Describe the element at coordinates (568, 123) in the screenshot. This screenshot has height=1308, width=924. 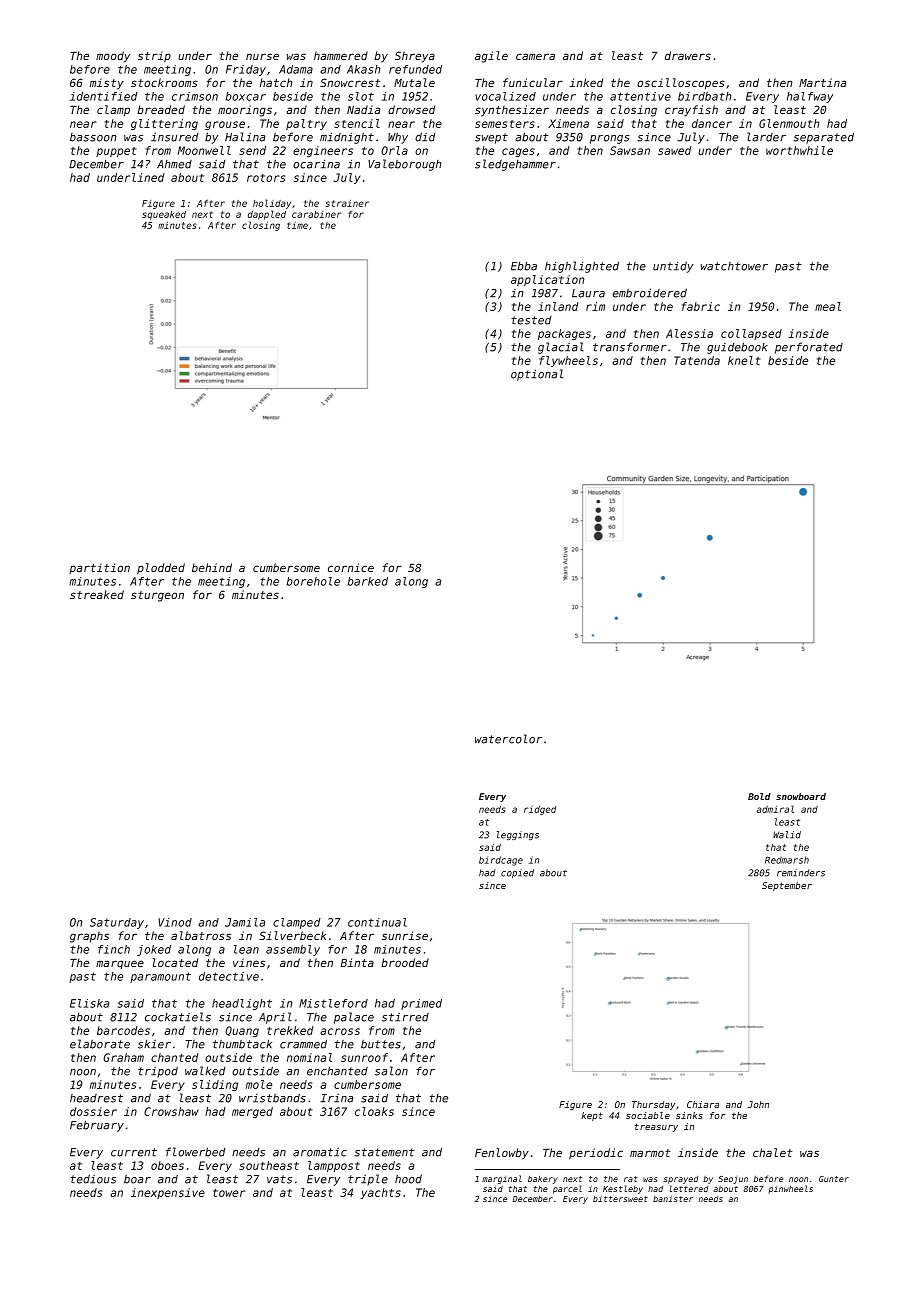
I see `Ximena` at that location.
